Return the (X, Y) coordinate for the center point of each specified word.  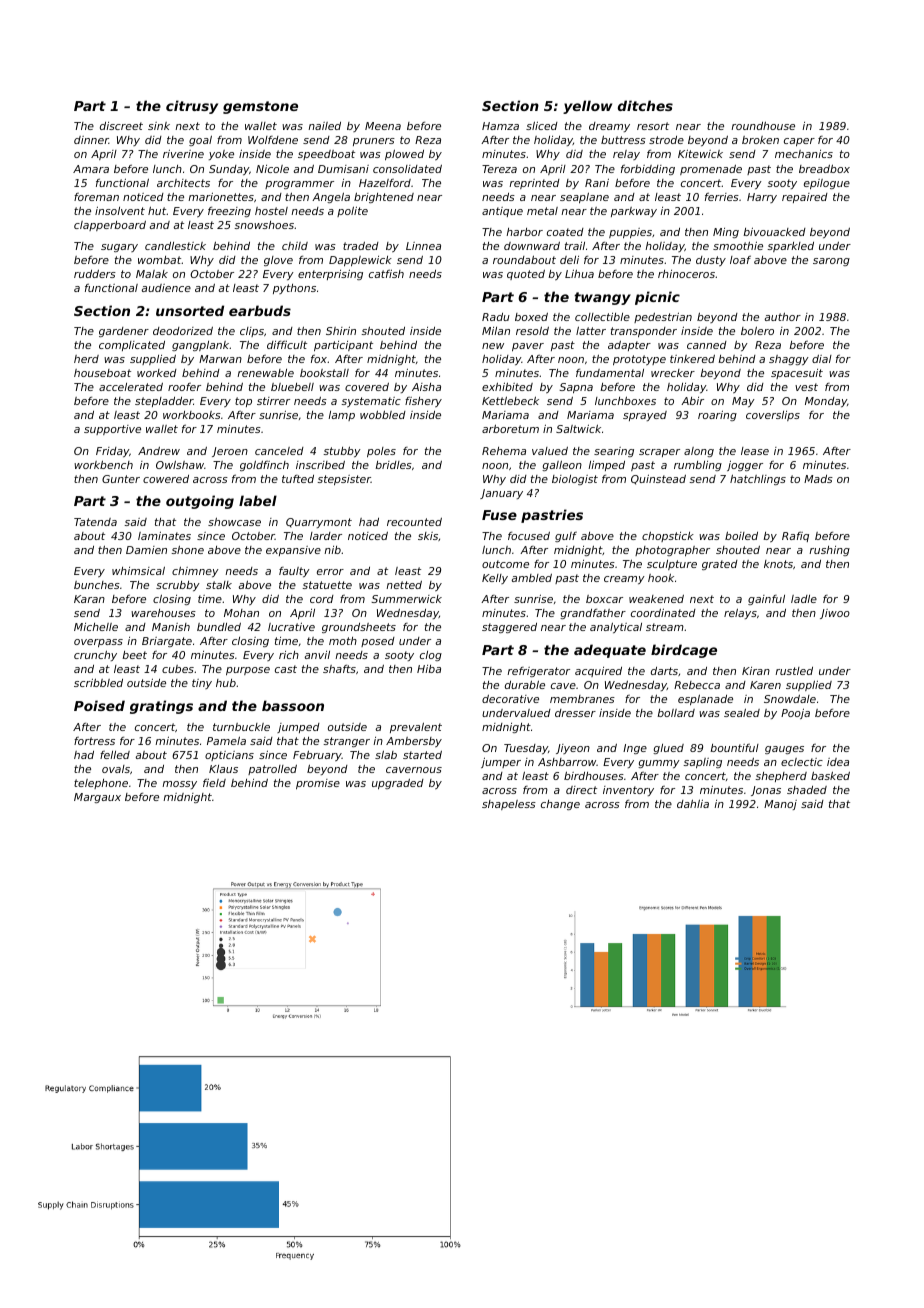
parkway (634, 212)
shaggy (789, 360)
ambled (532, 578)
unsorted (190, 310)
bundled (219, 627)
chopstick (668, 536)
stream (665, 627)
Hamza (500, 126)
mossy (179, 785)
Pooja (795, 713)
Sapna (576, 388)
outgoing (200, 502)
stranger (346, 742)
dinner (91, 140)
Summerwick (406, 599)
